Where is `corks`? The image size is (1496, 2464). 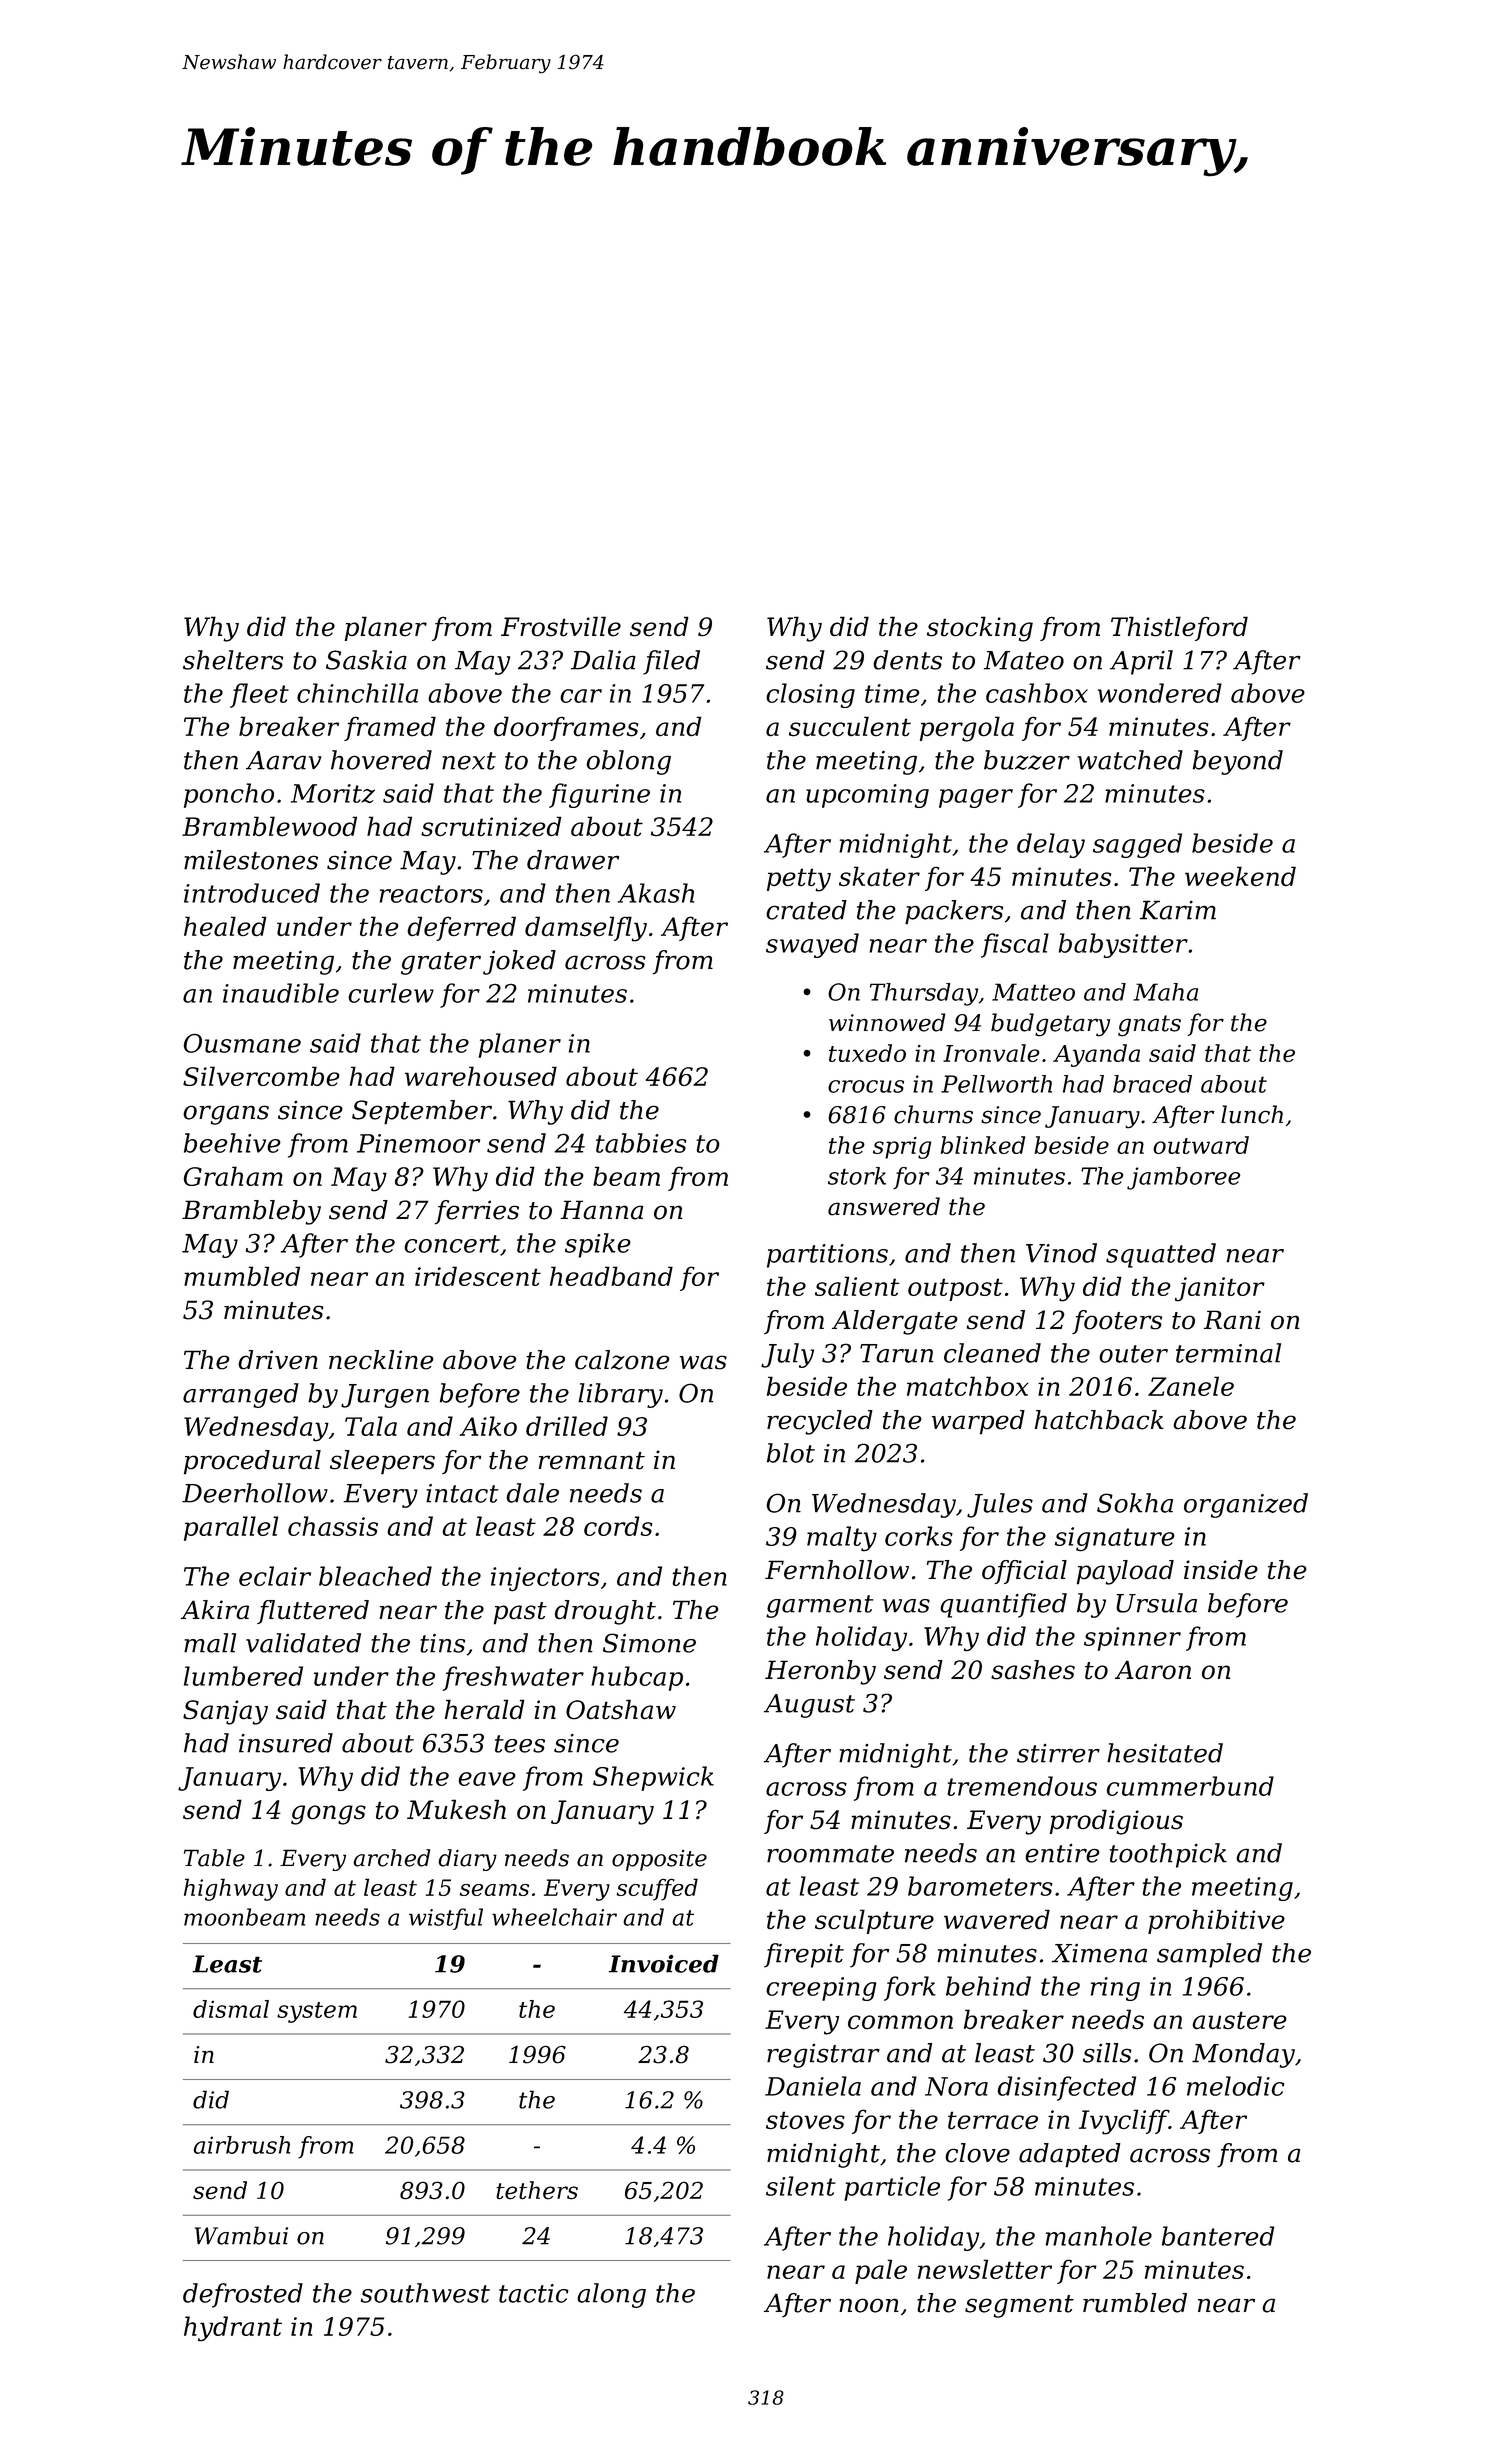 corks is located at coordinates (919, 1536).
